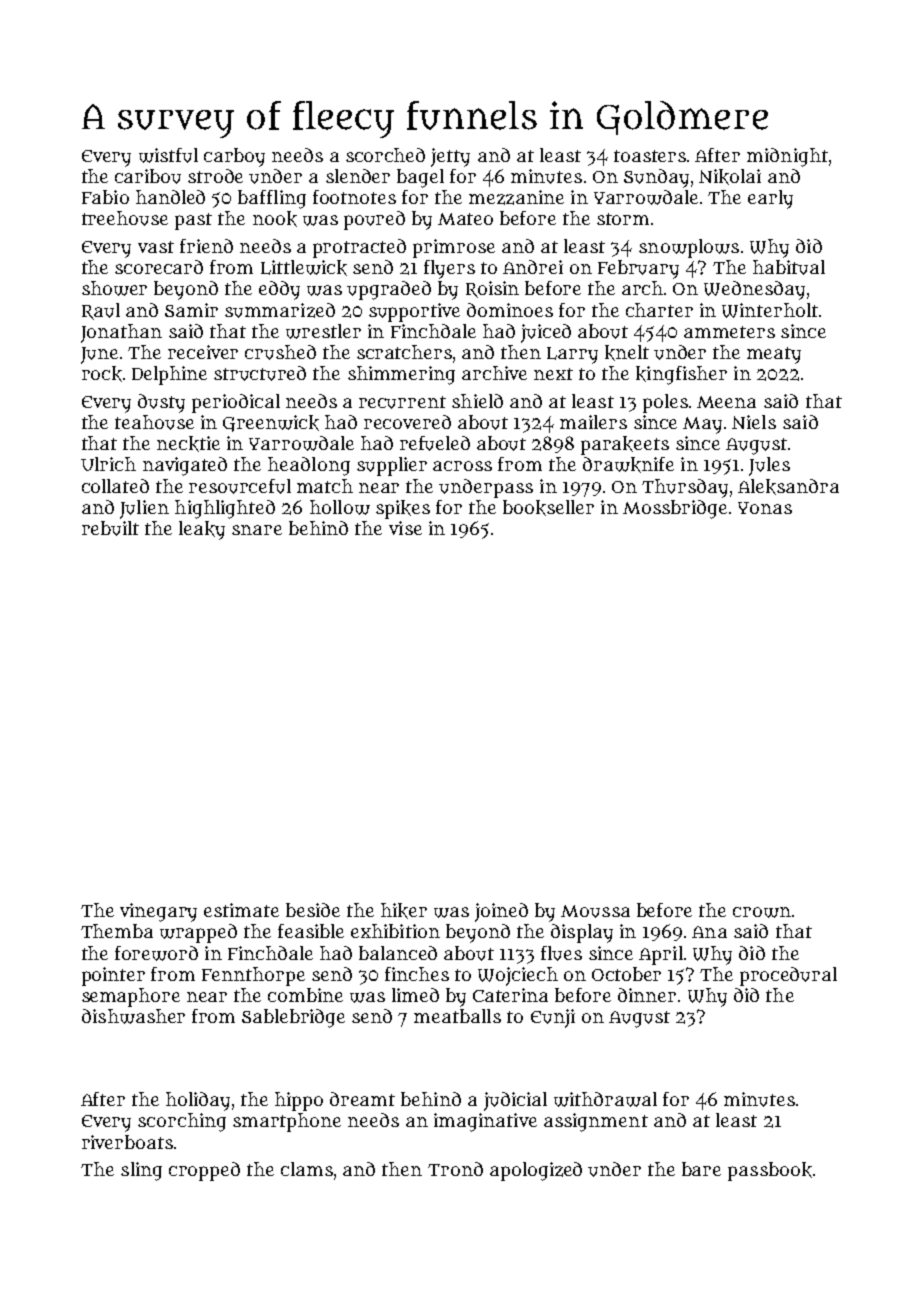 This document has height=1308, width=924. I want to click on riverboats, so click(127, 1142).
